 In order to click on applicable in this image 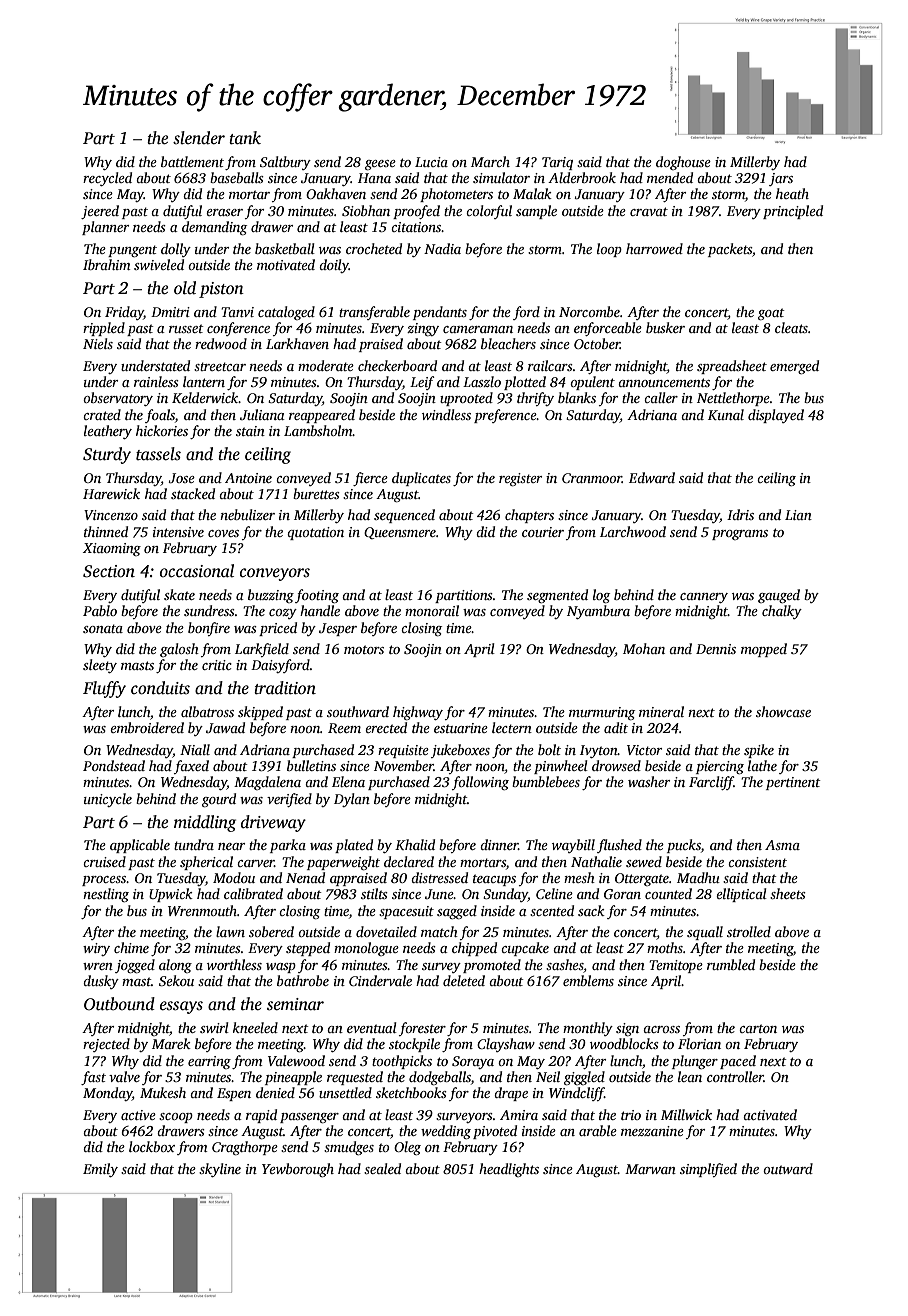, I will do `click(140, 846)`.
